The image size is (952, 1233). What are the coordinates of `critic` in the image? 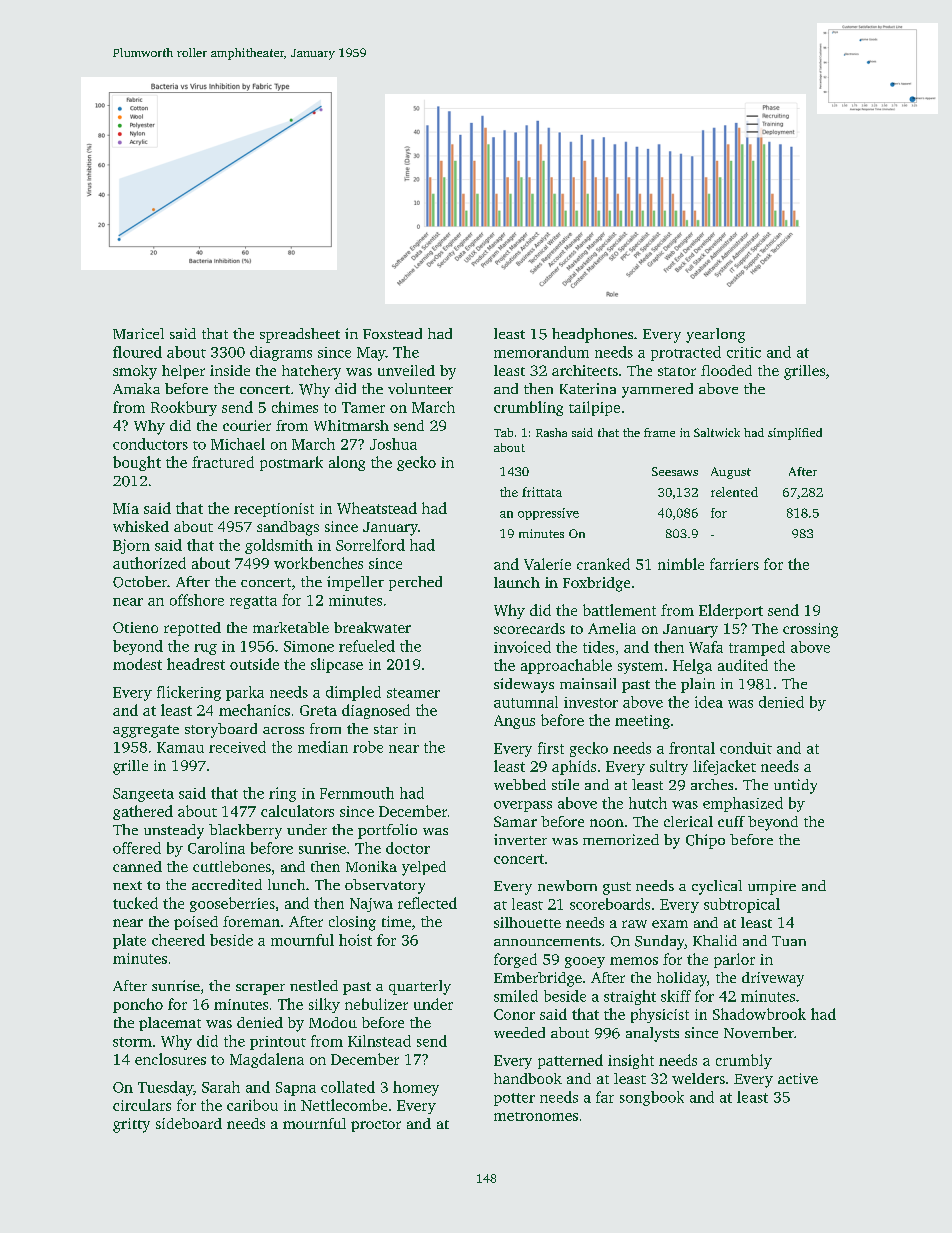 It's located at (744, 352).
